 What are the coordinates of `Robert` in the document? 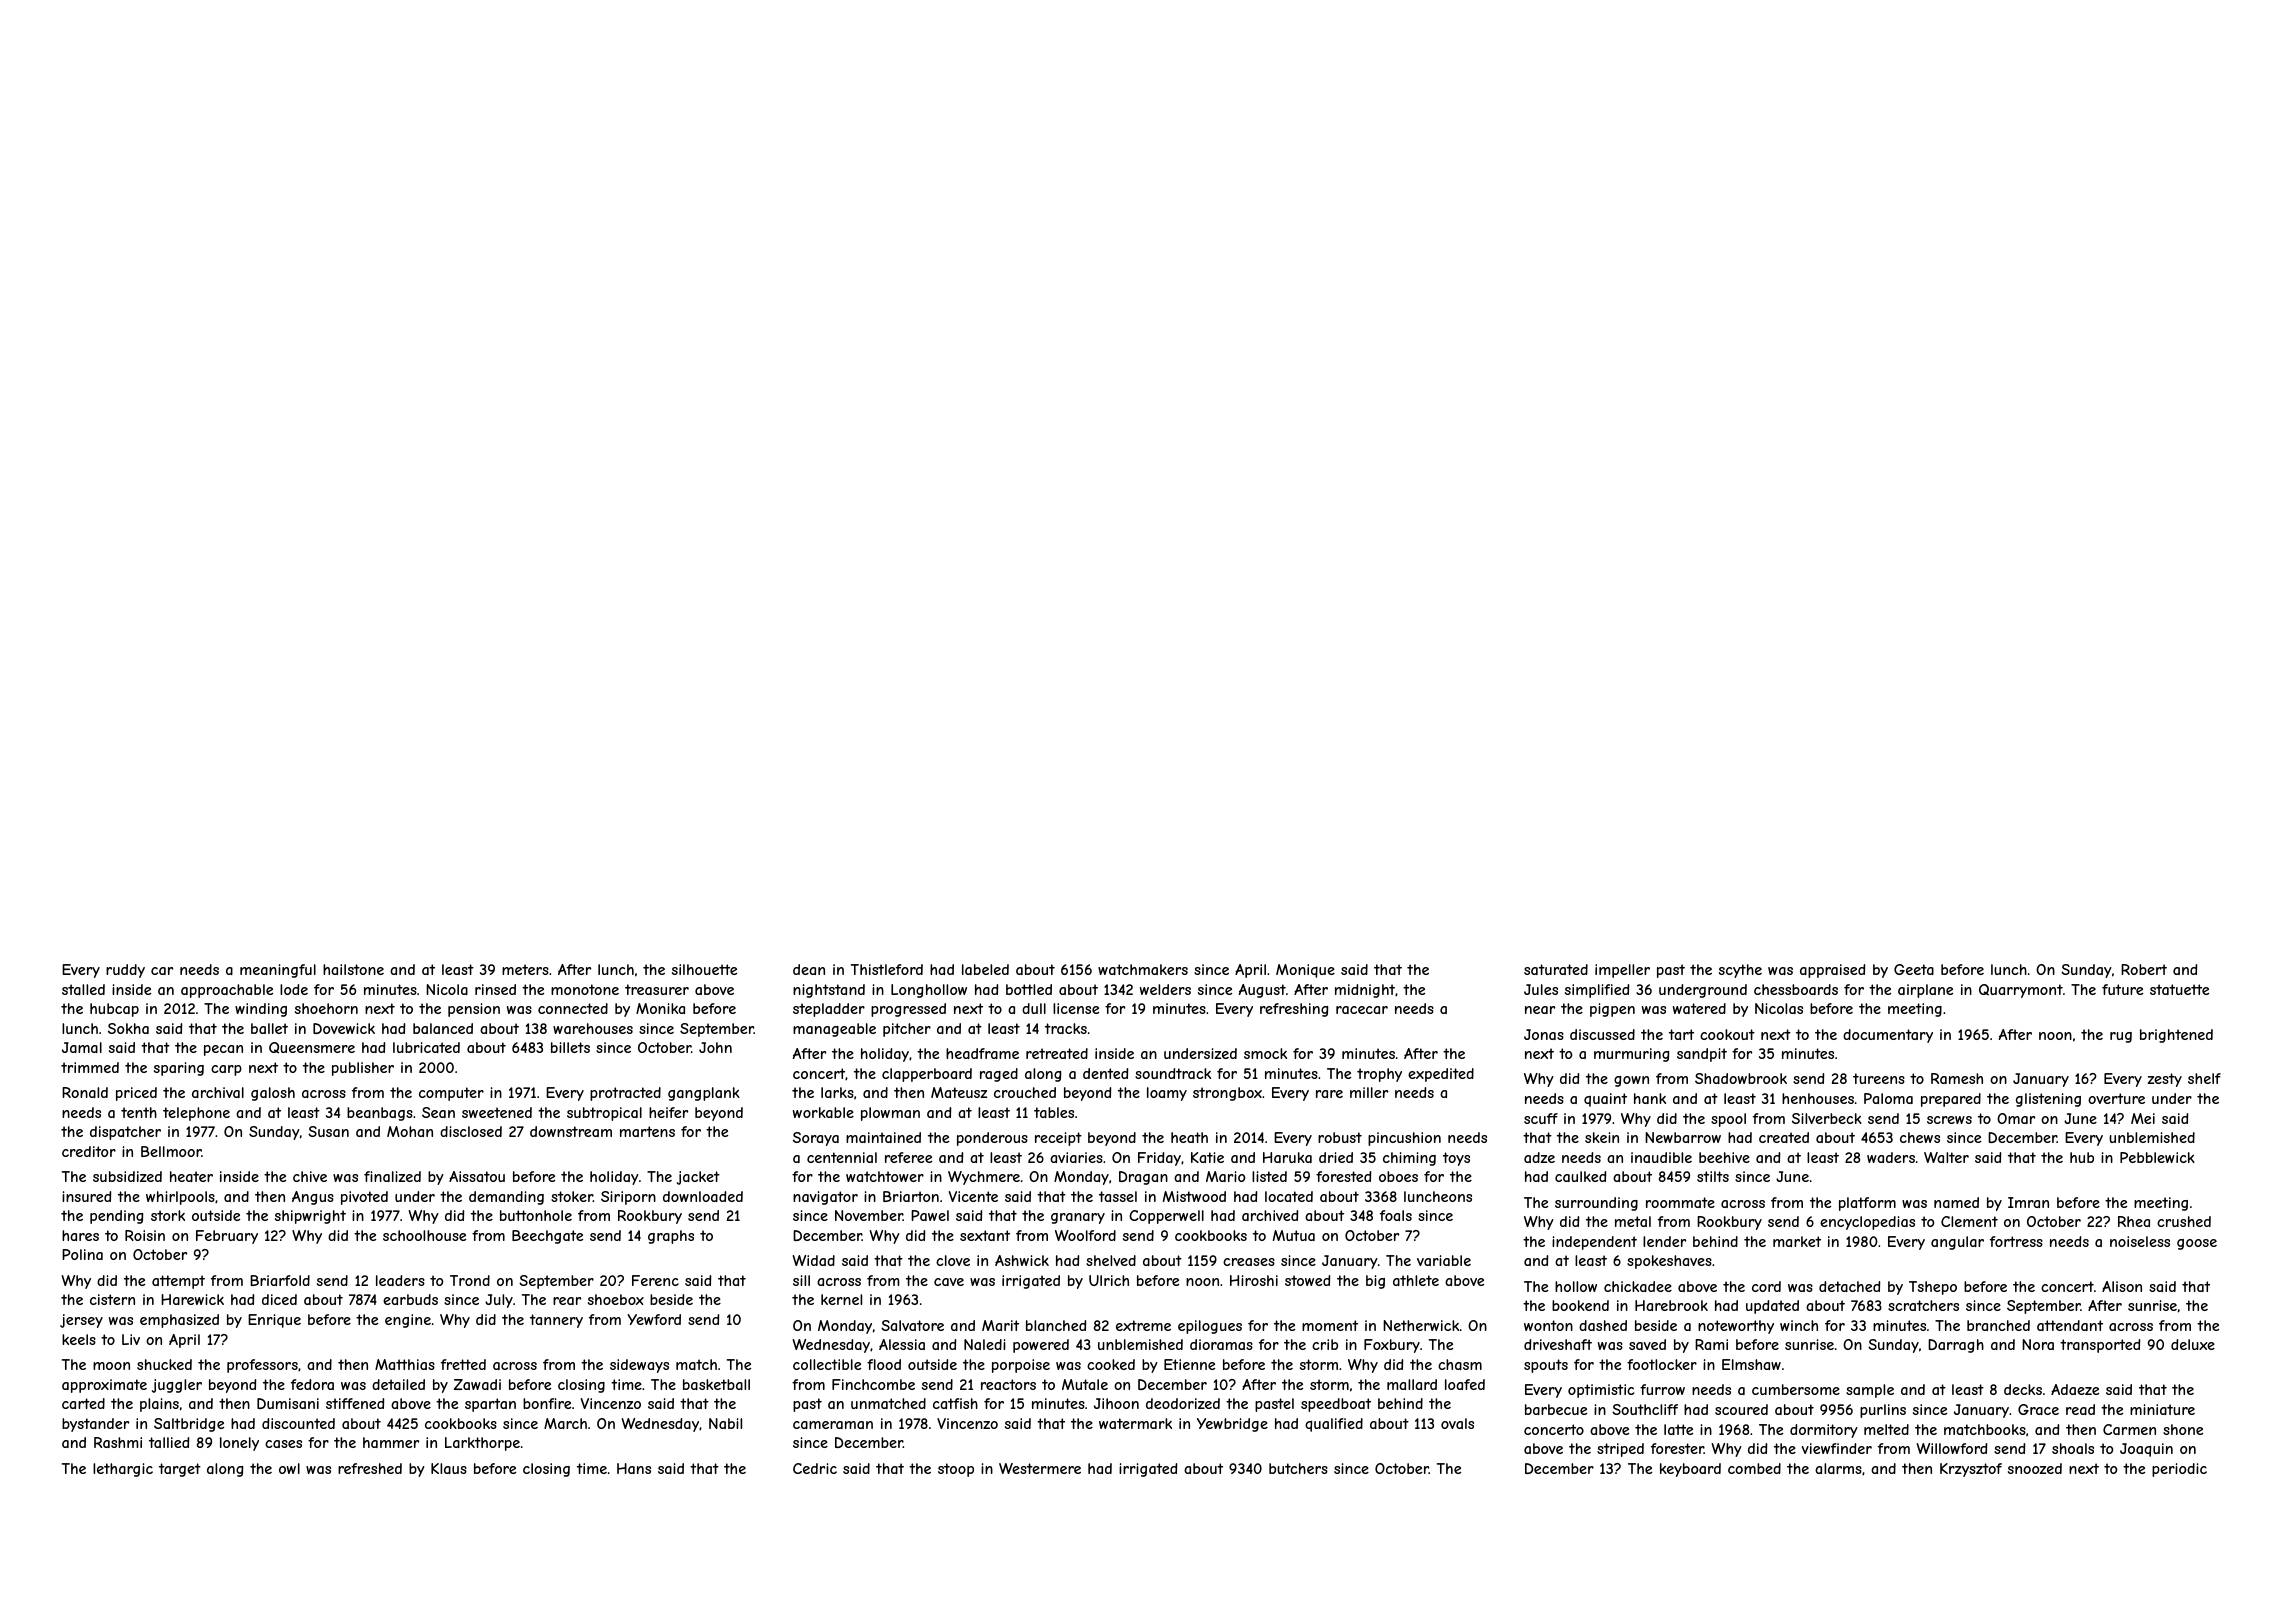 It's located at (2144, 969).
